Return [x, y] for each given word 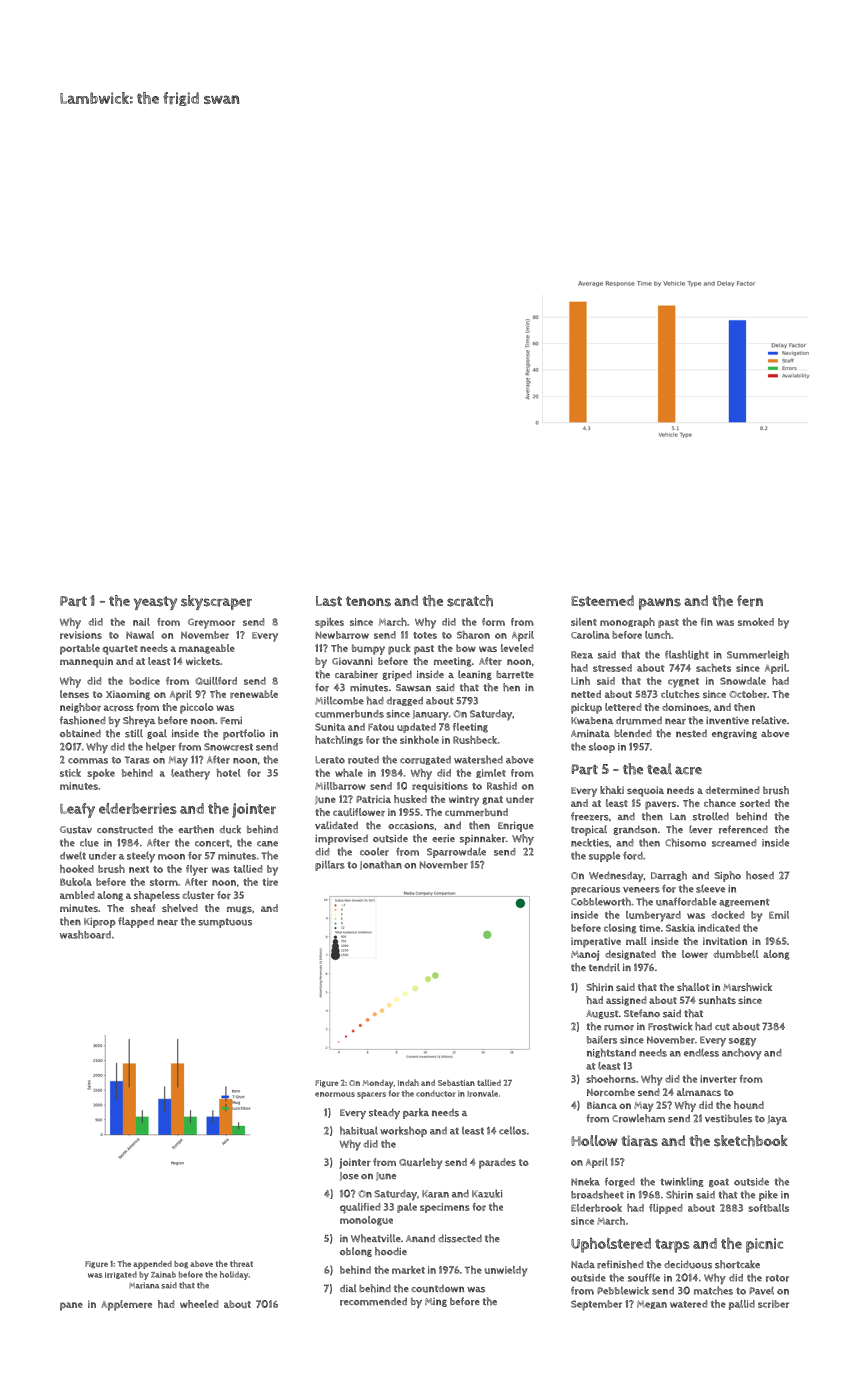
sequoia [645, 791]
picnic [764, 1245]
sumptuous [225, 923]
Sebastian [456, 1083]
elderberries [138, 808]
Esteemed [602, 601]
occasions [411, 825]
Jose [349, 1176]
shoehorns [611, 1079]
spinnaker [483, 839]
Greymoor [211, 624]
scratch [470, 601]
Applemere [126, 1305]
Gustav [76, 830]
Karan [435, 1194]
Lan [678, 816]
